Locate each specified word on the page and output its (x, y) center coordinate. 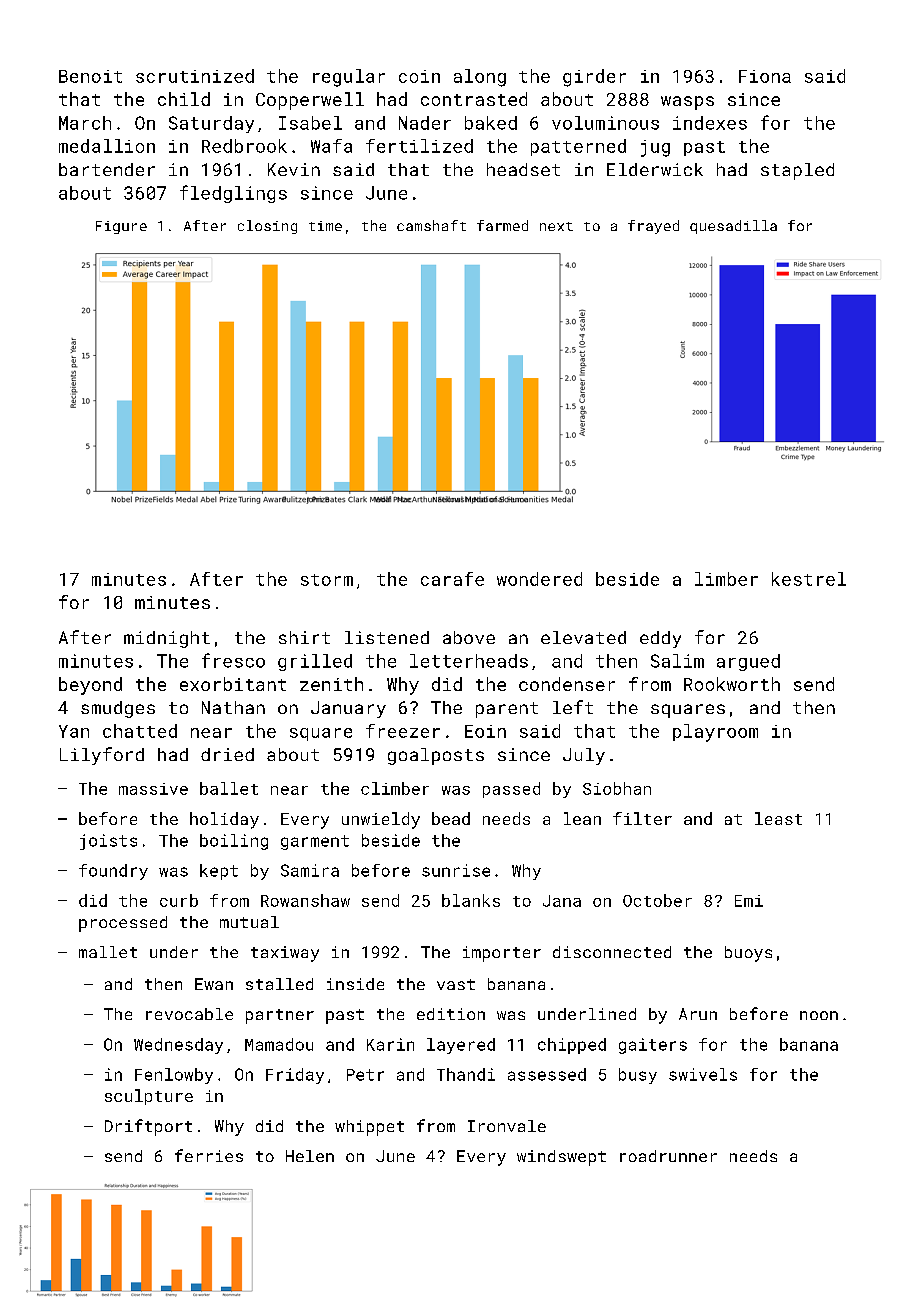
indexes (710, 123)
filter (642, 818)
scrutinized (195, 76)
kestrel (809, 579)
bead (451, 818)
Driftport (148, 1127)
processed (123, 924)
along (480, 78)
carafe (452, 579)
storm (327, 580)
